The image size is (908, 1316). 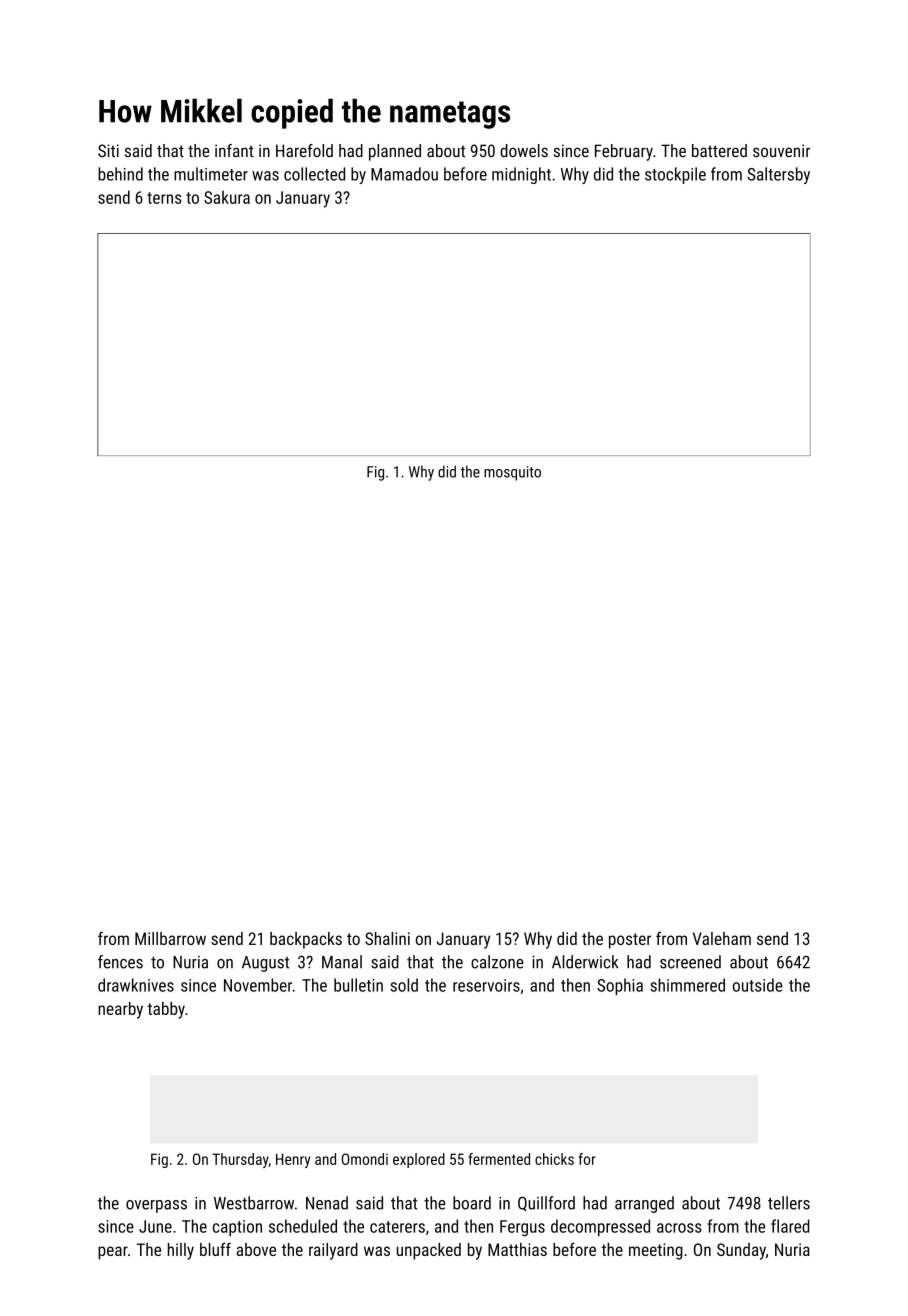 What do you see at coordinates (675, 175) in the screenshot?
I see `stockpile` at bounding box center [675, 175].
